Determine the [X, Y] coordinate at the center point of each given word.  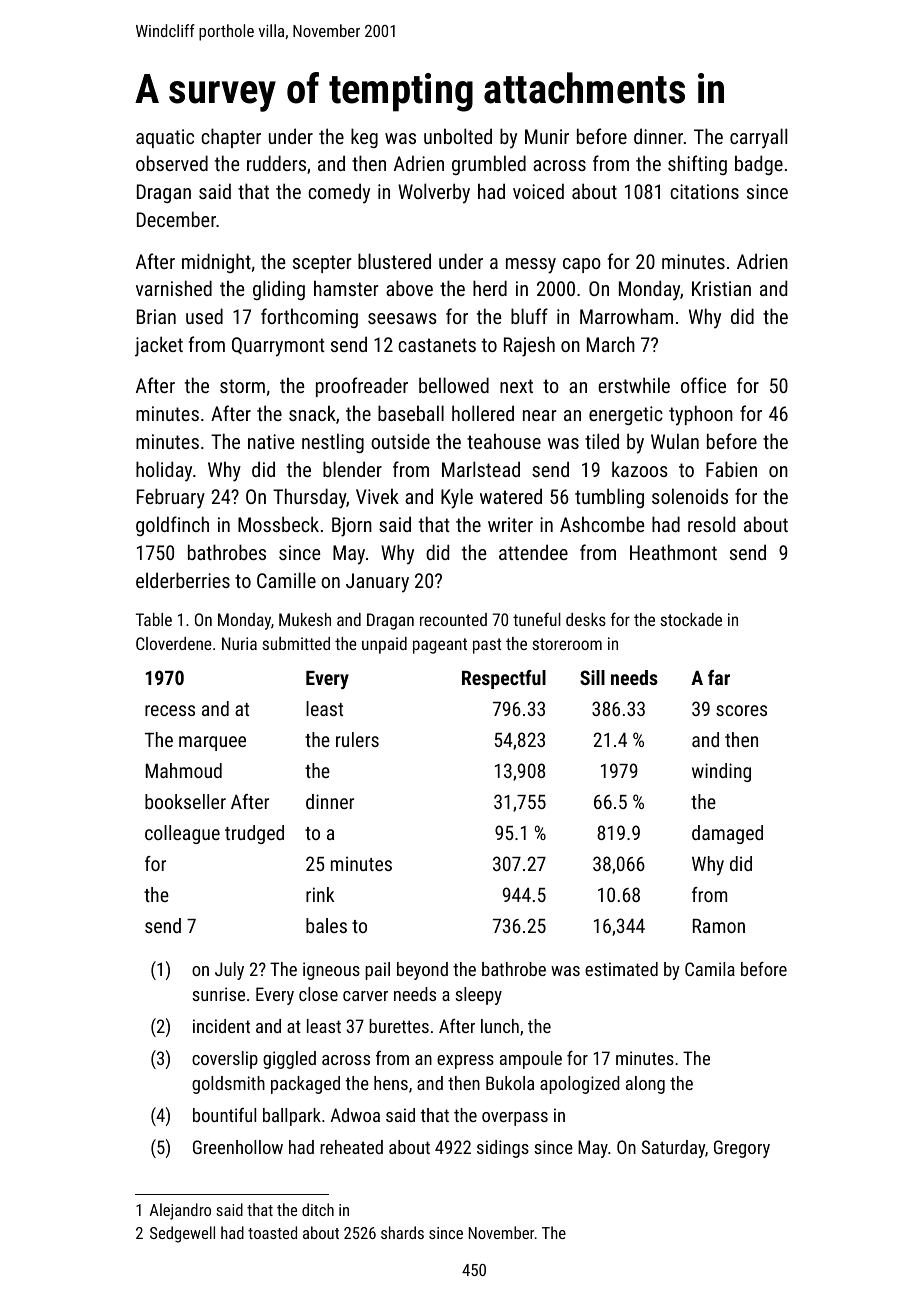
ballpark [292, 1117]
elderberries [183, 580]
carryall [758, 138]
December [176, 219]
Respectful [504, 679]
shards [402, 1232]
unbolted [458, 136]
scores [741, 710]
